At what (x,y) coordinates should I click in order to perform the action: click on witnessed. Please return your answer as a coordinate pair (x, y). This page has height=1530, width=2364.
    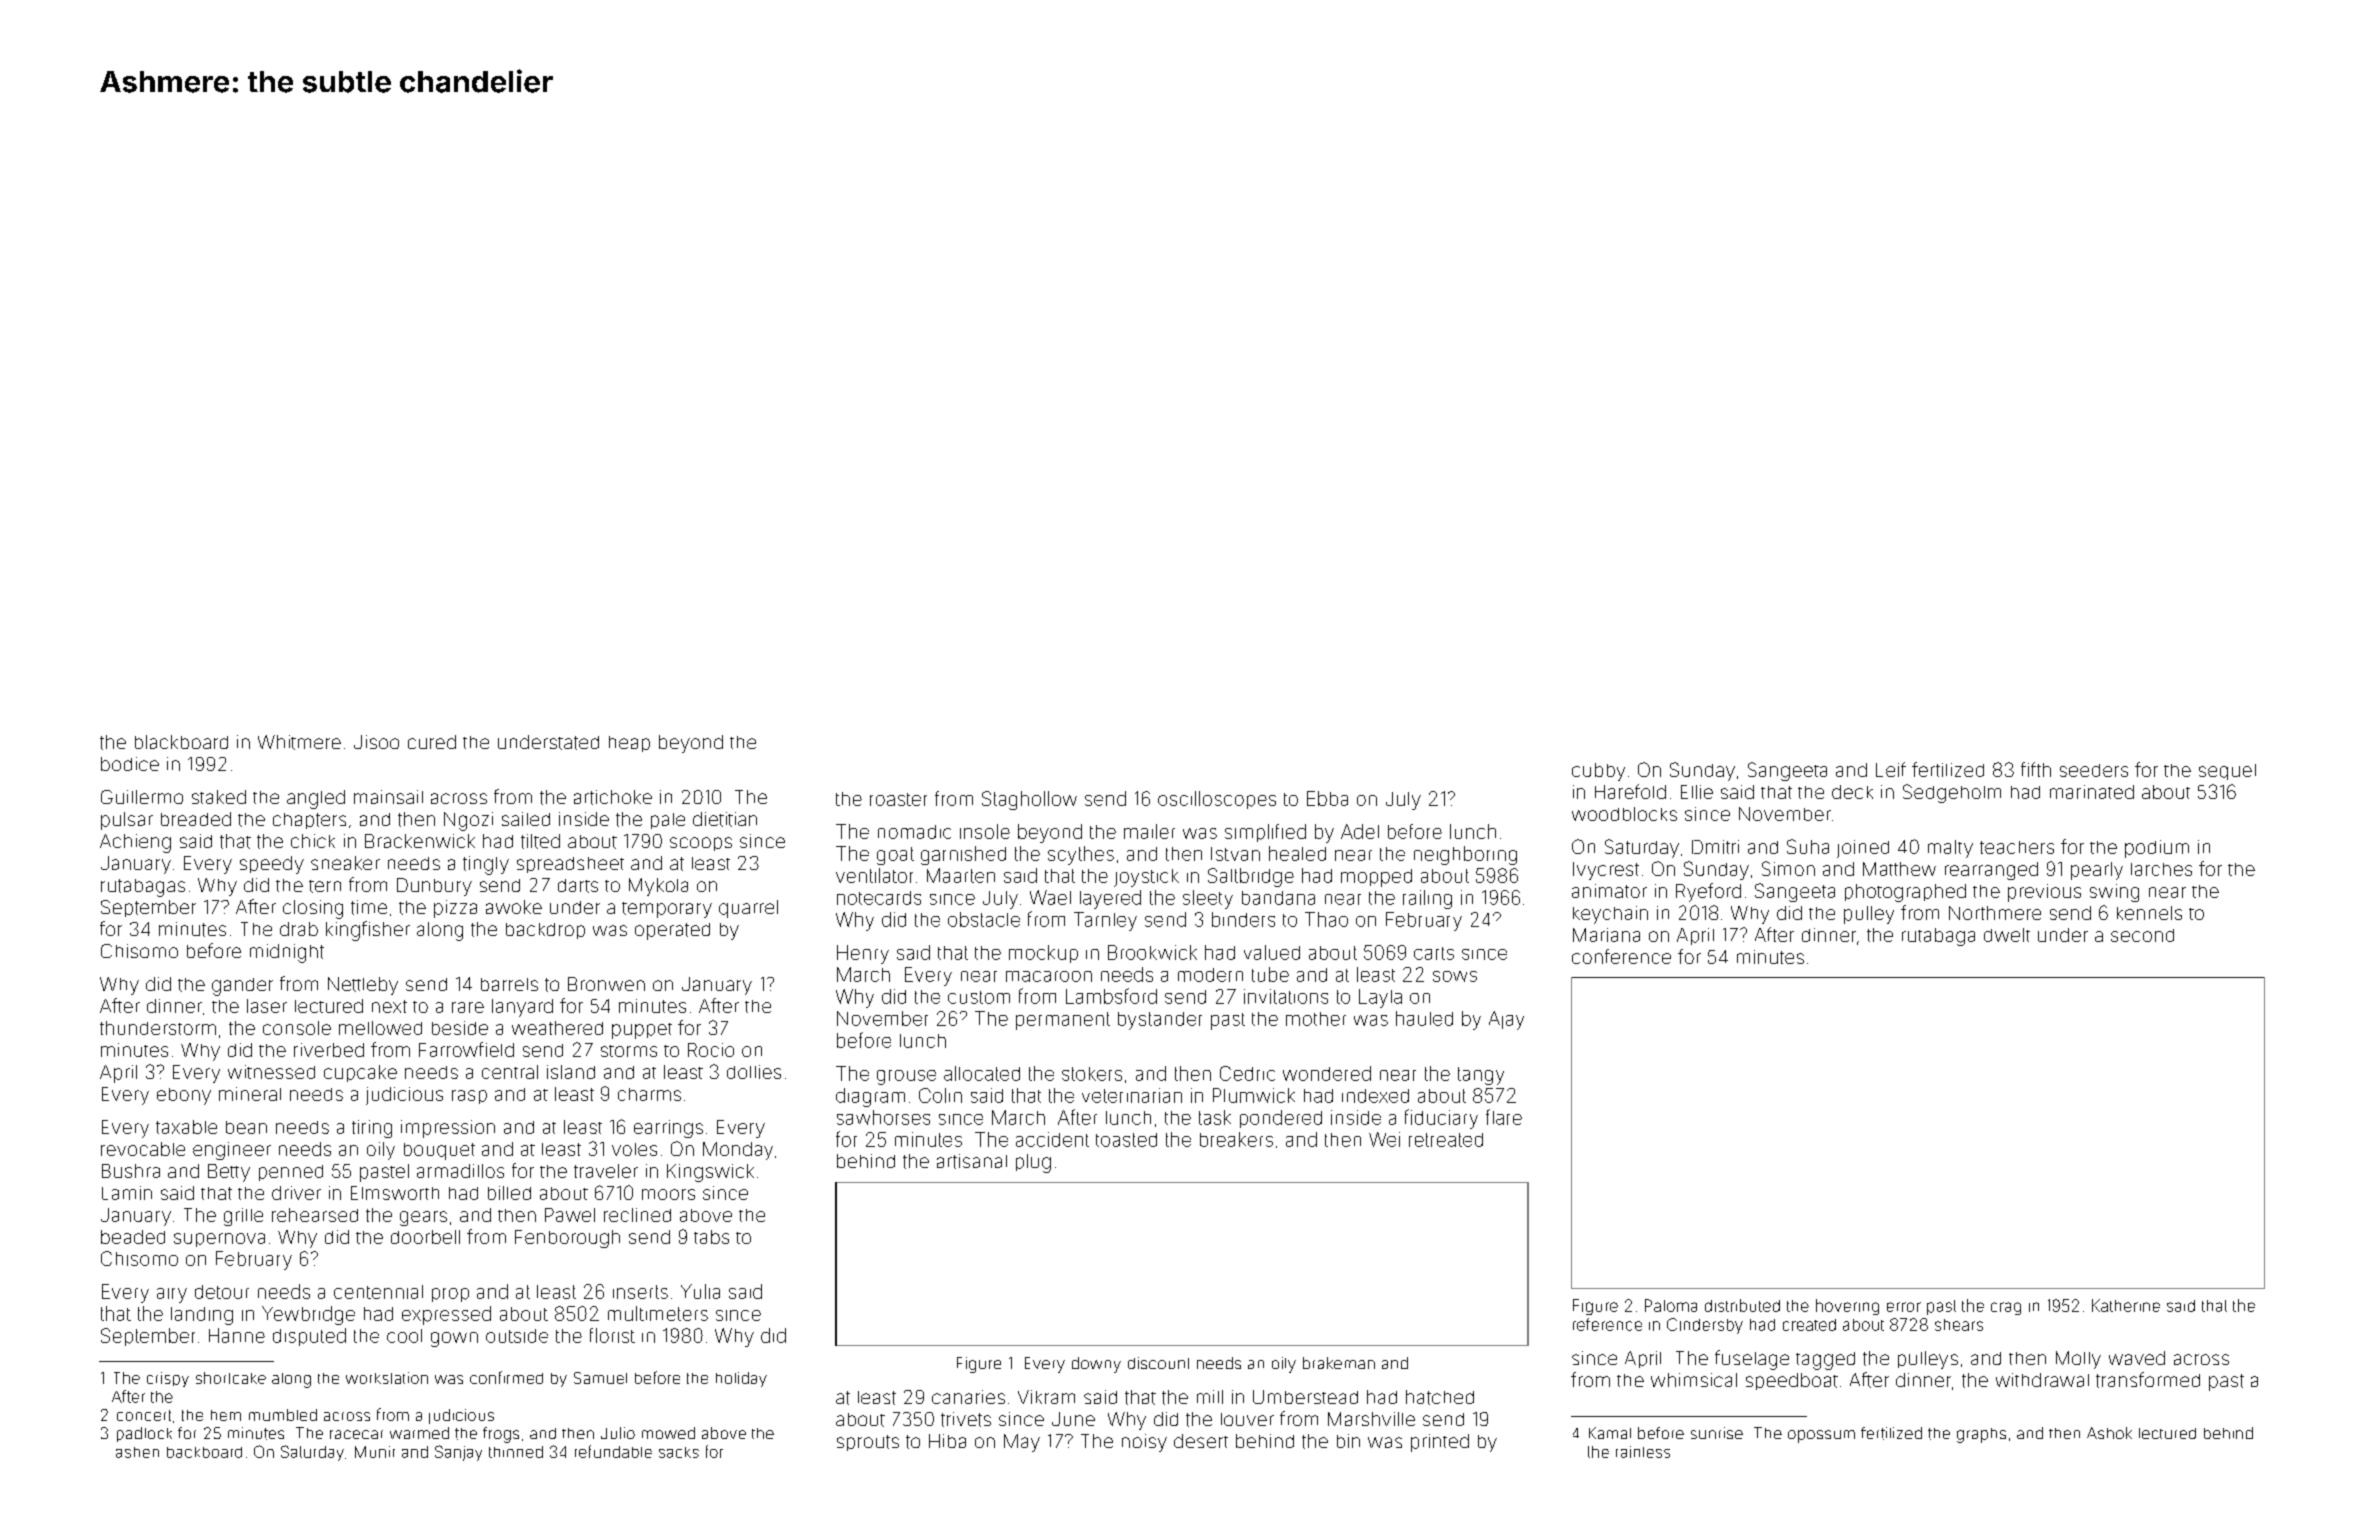
    Looking at the image, I should click on (271, 1072).
